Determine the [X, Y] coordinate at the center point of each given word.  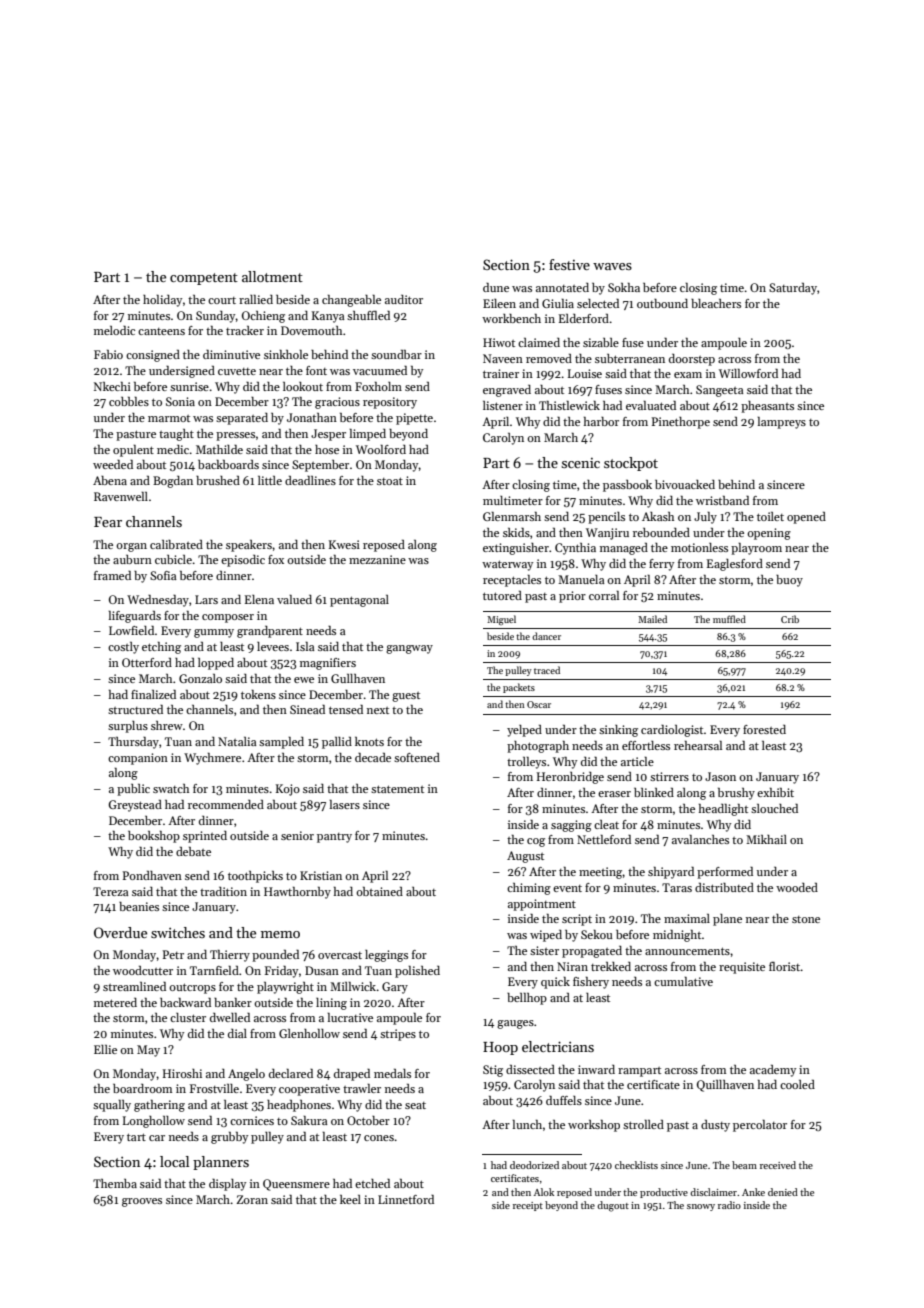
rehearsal [698, 745]
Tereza [111, 891]
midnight [677, 936]
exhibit [775, 792]
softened [417, 757]
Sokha [624, 287]
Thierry [230, 956]
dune [496, 287]
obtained [379, 891]
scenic [581, 463]
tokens [258, 694]
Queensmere [296, 1185]
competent [204, 279]
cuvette [237, 371]
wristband [722, 500]
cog [536, 842]
